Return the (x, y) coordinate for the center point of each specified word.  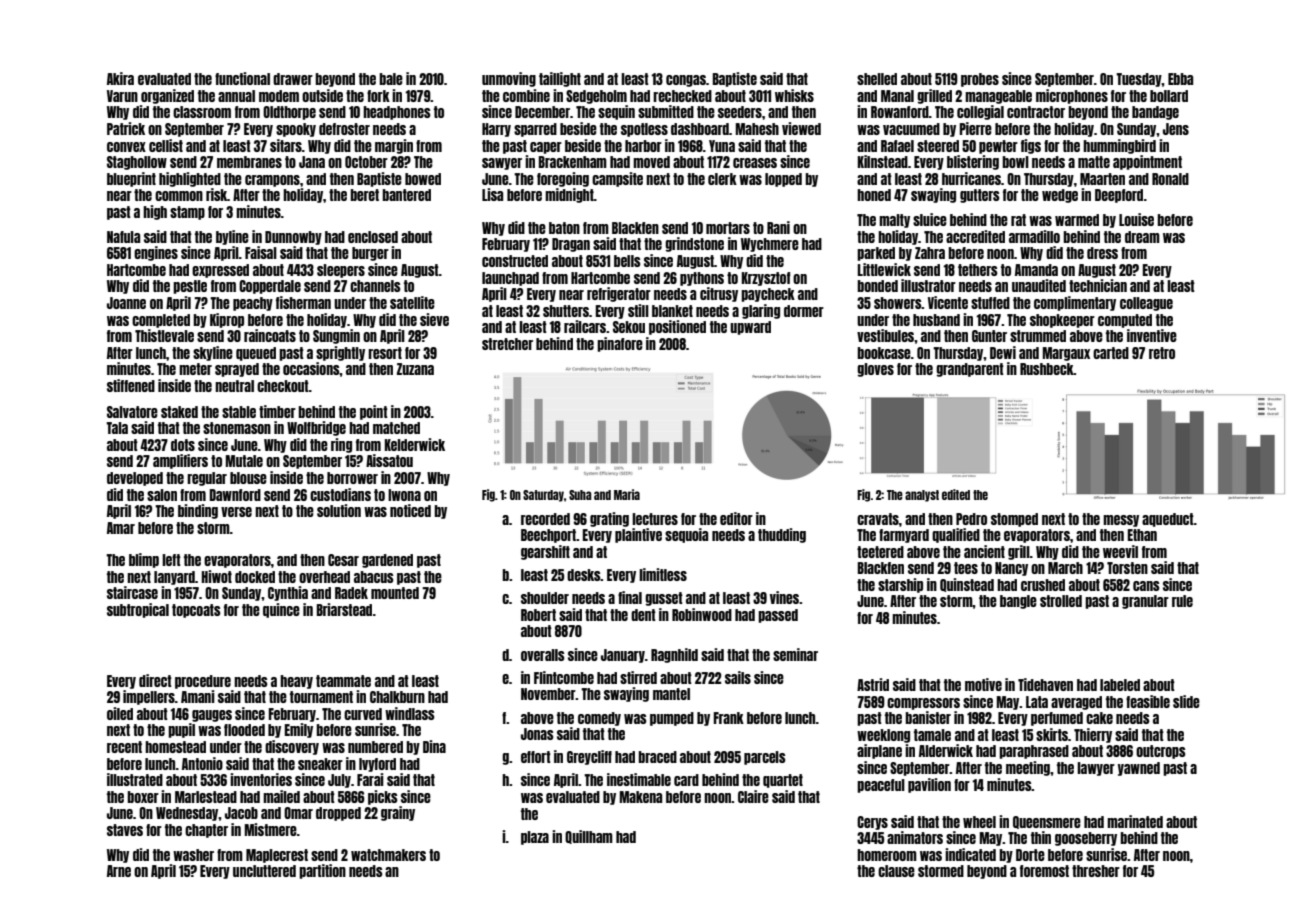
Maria (627, 494)
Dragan (571, 245)
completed (161, 321)
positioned (677, 327)
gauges (212, 716)
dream (1142, 237)
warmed (1077, 220)
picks (383, 797)
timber (277, 411)
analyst (922, 496)
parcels (765, 758)
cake (1099, 718)
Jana (312, 162)
